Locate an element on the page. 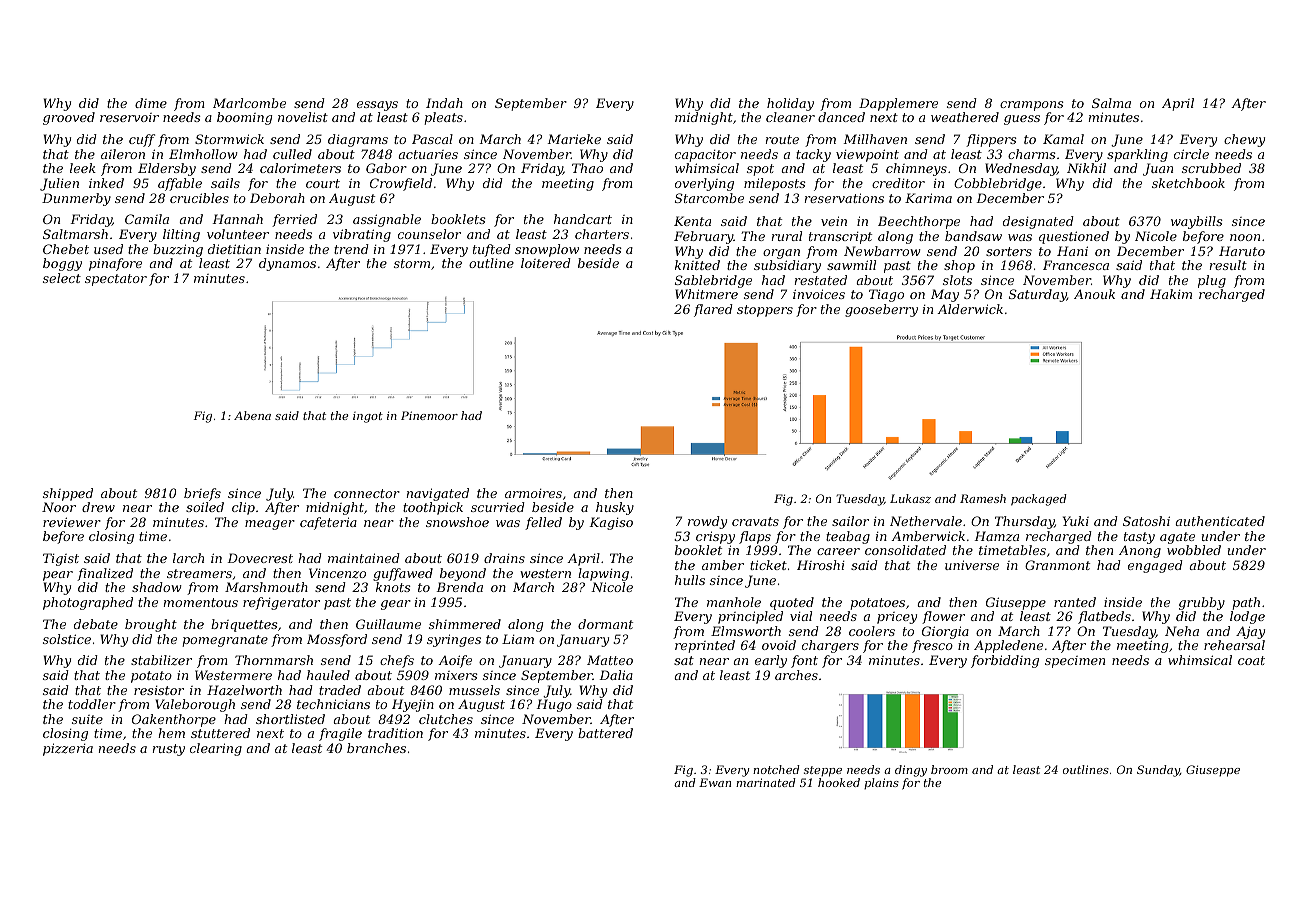 This document has width=1308, height=924. subsidiary is located at coordinates (787, 266).
